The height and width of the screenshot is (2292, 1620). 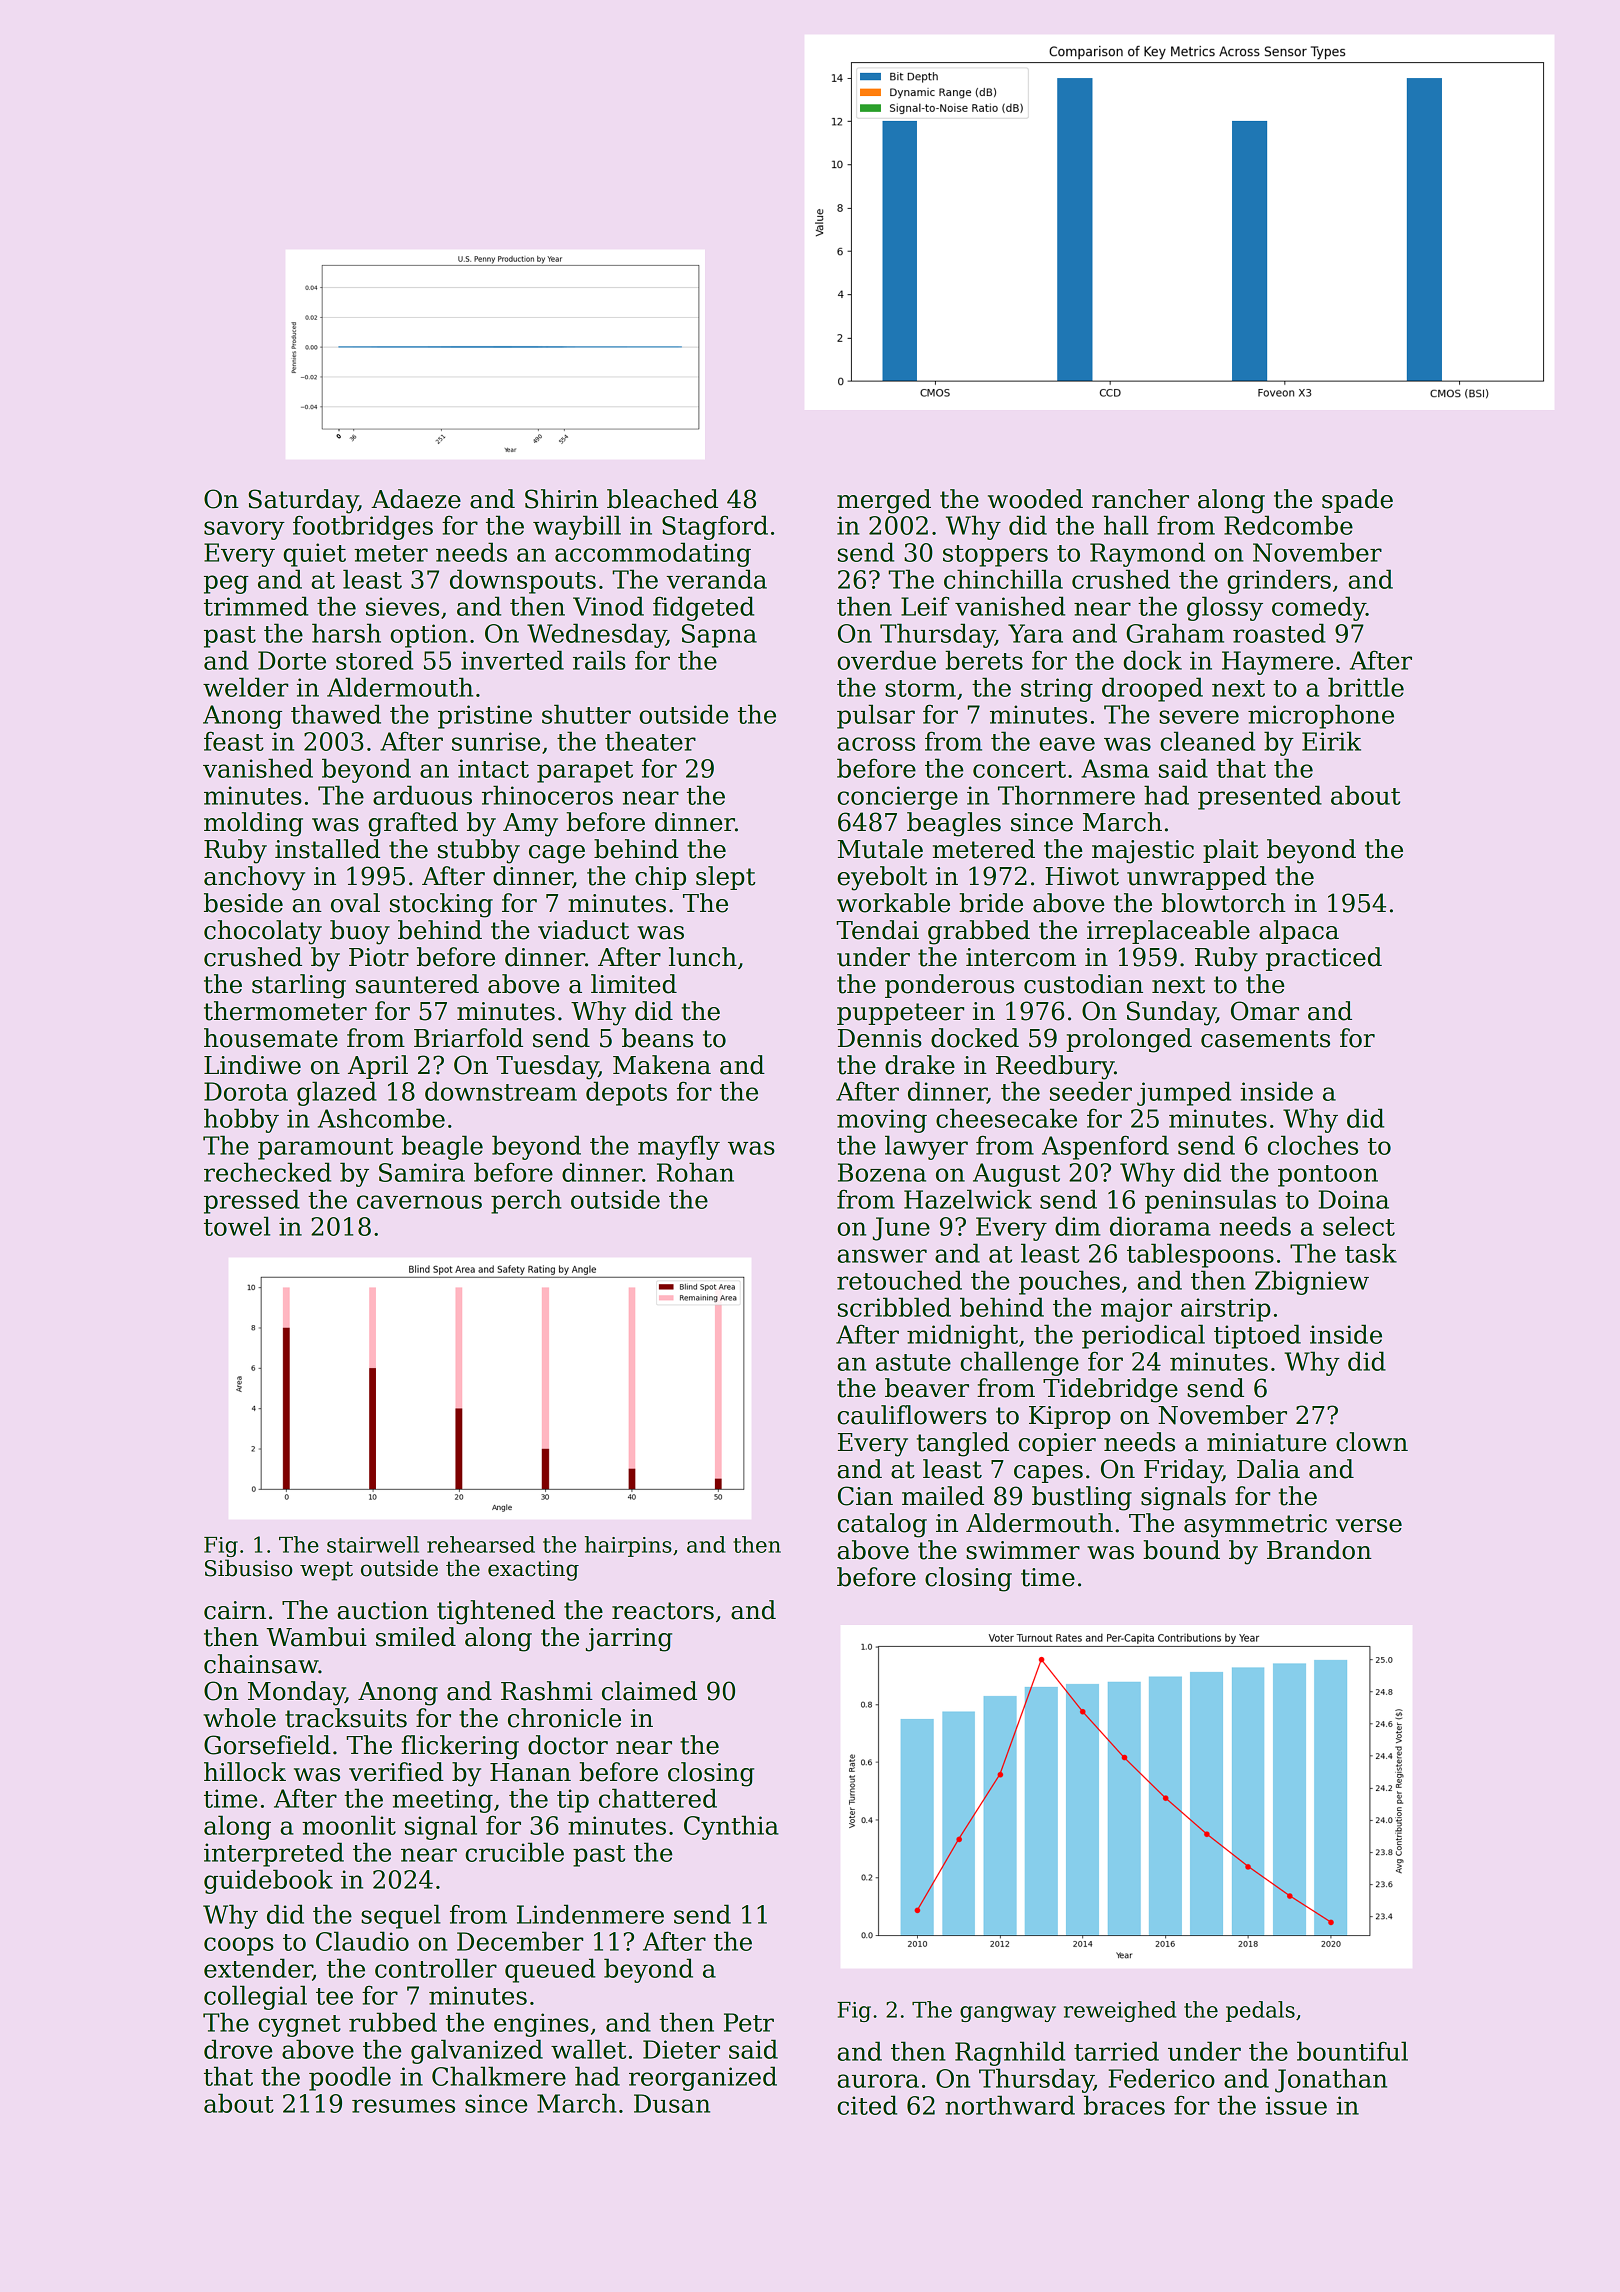 I want to click on Chalkmere, so click(x=499, y=2076).
